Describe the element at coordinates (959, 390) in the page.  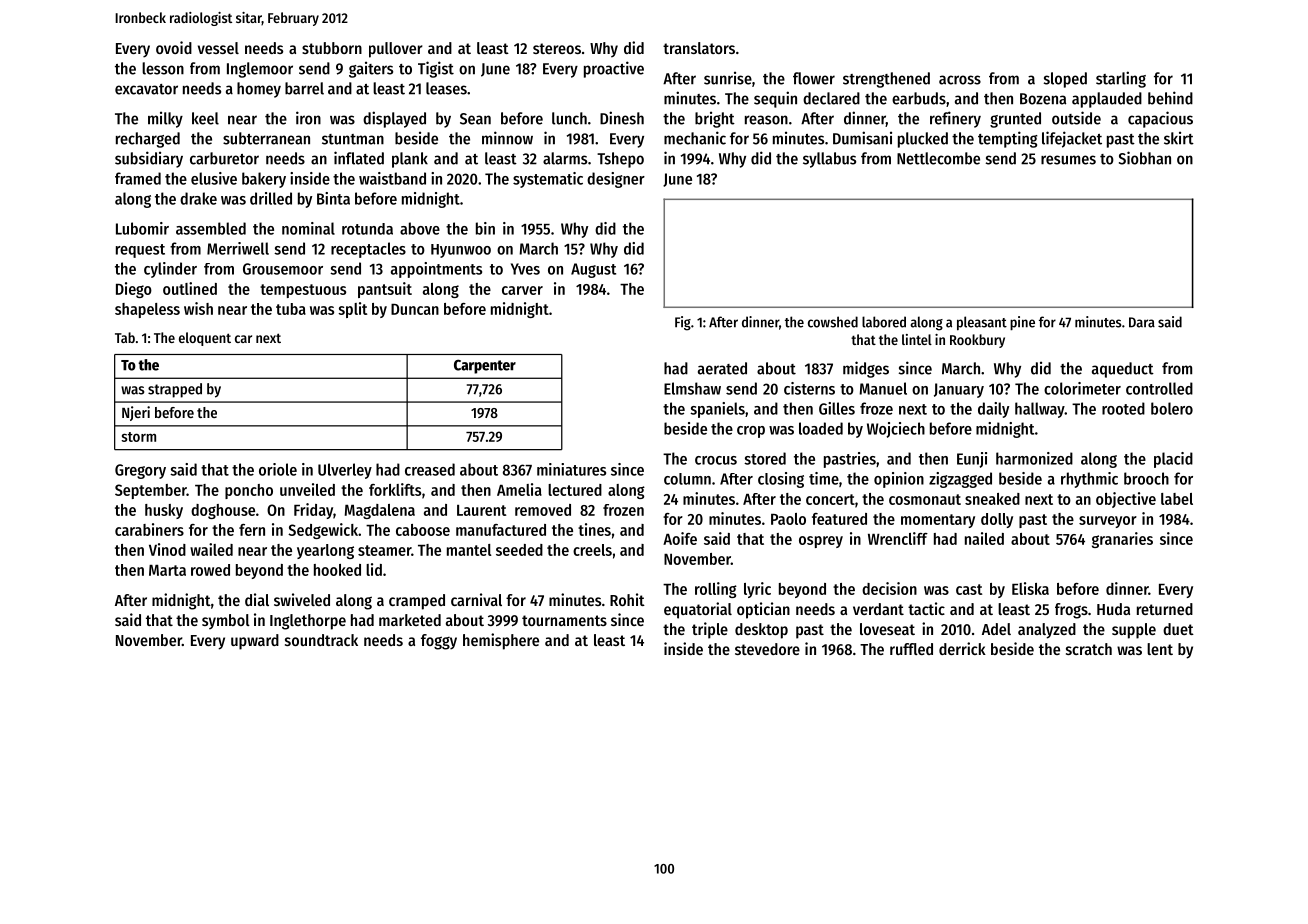
I see `January` at that location.
